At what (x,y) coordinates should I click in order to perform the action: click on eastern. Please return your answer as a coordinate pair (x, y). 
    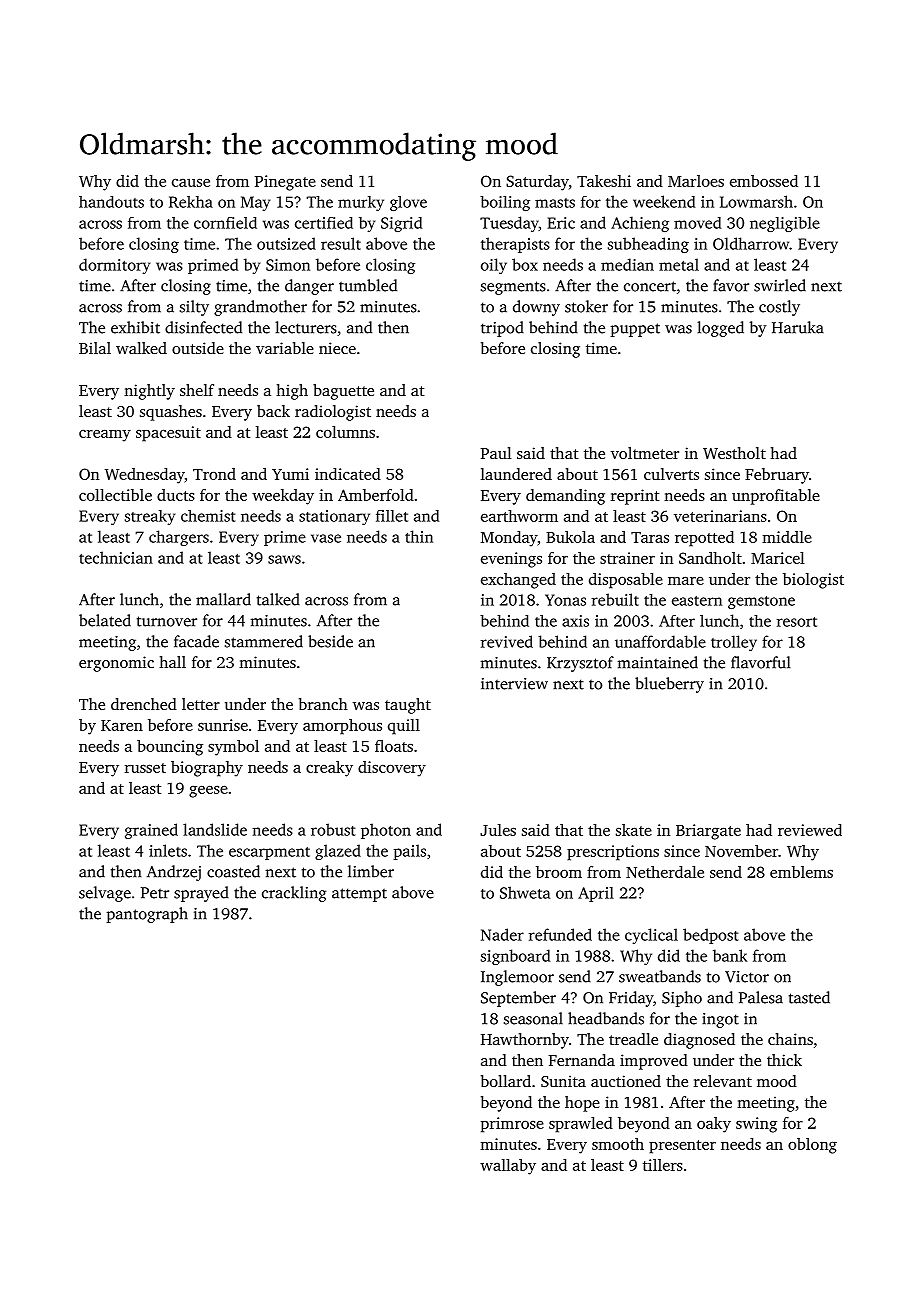
    Looking at the image, I should click on (697, 601).
